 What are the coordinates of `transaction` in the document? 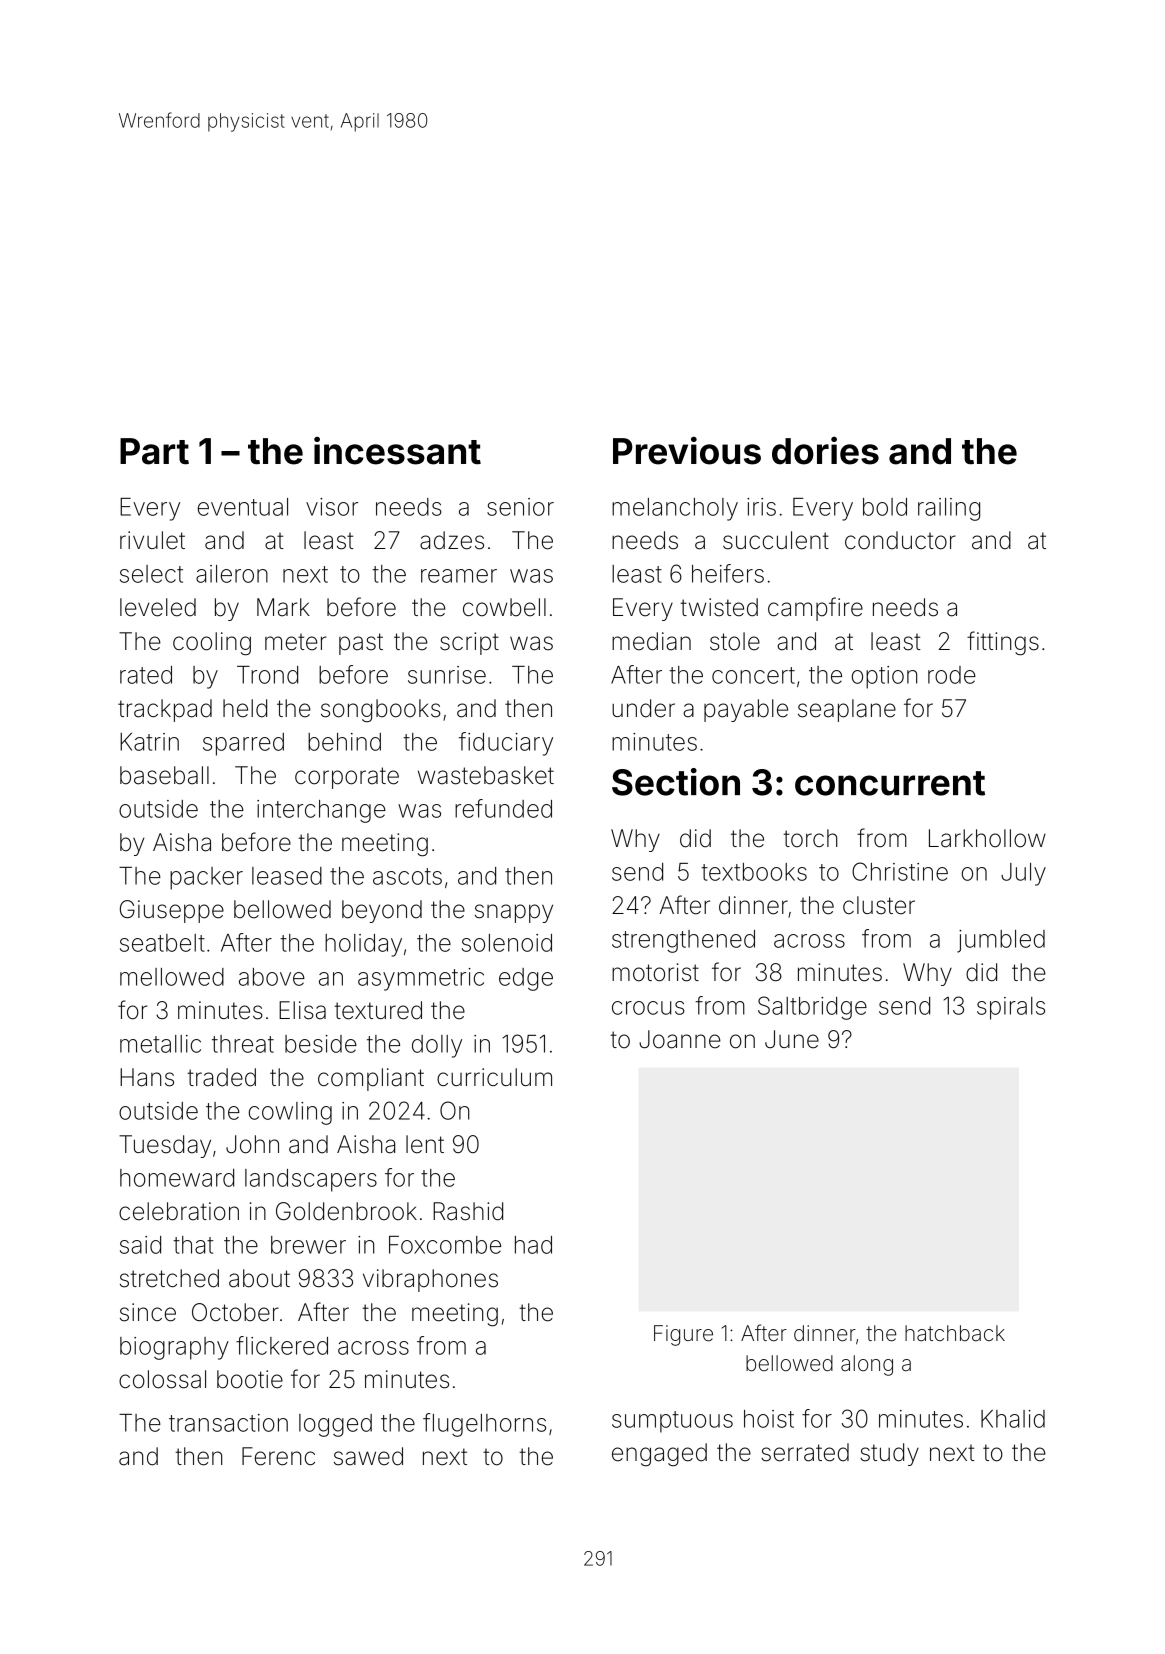 It's located at (228, 1423).
